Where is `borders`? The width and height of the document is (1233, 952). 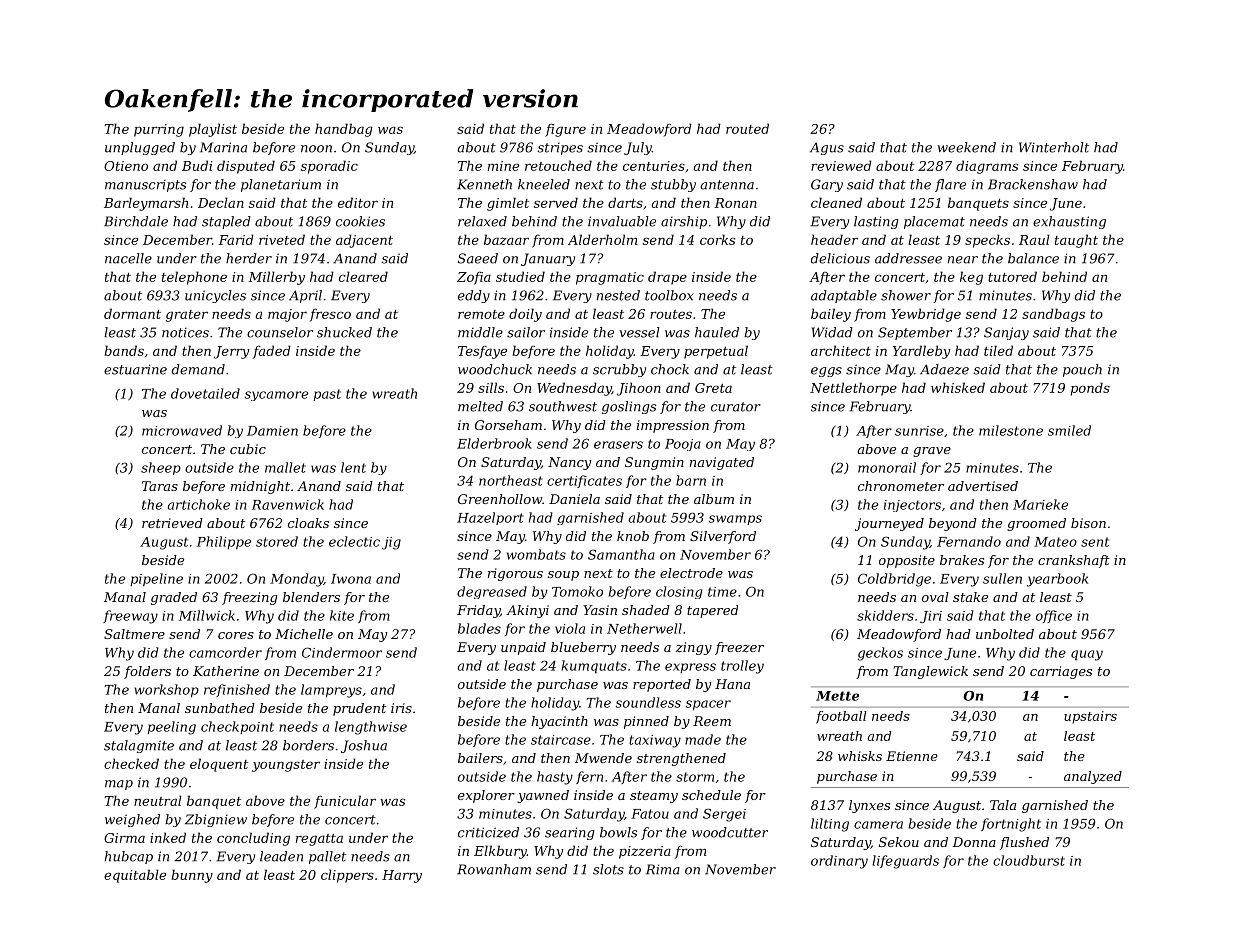
borders is located at coordinates (308, 745).
